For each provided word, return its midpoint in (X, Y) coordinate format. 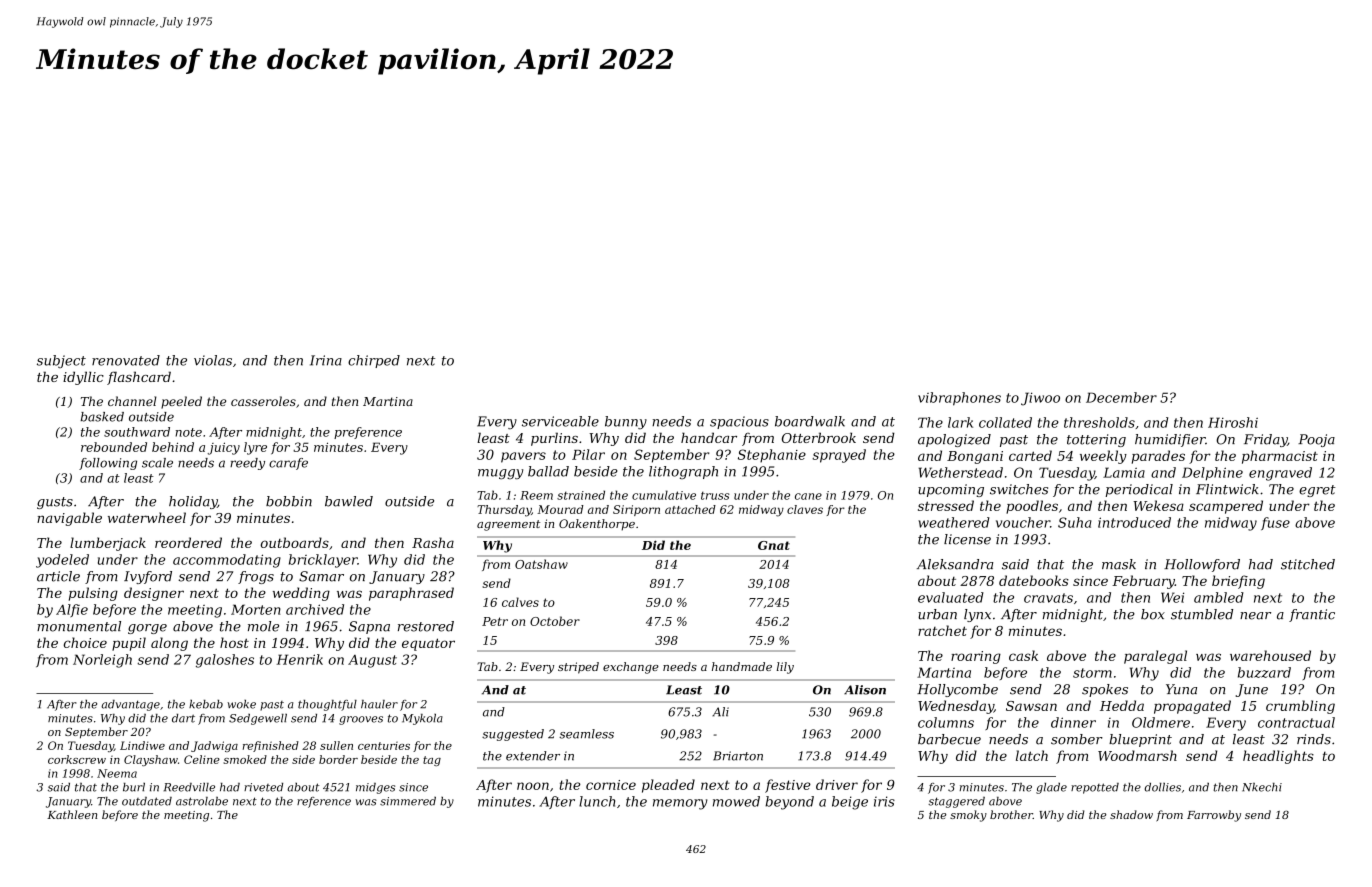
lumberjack (108, 544)
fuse (1275, 523)
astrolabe (202, 801)
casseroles (263, 401)
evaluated (951, 597)
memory (680, 804)
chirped (374, 361)
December (1121, 397)
